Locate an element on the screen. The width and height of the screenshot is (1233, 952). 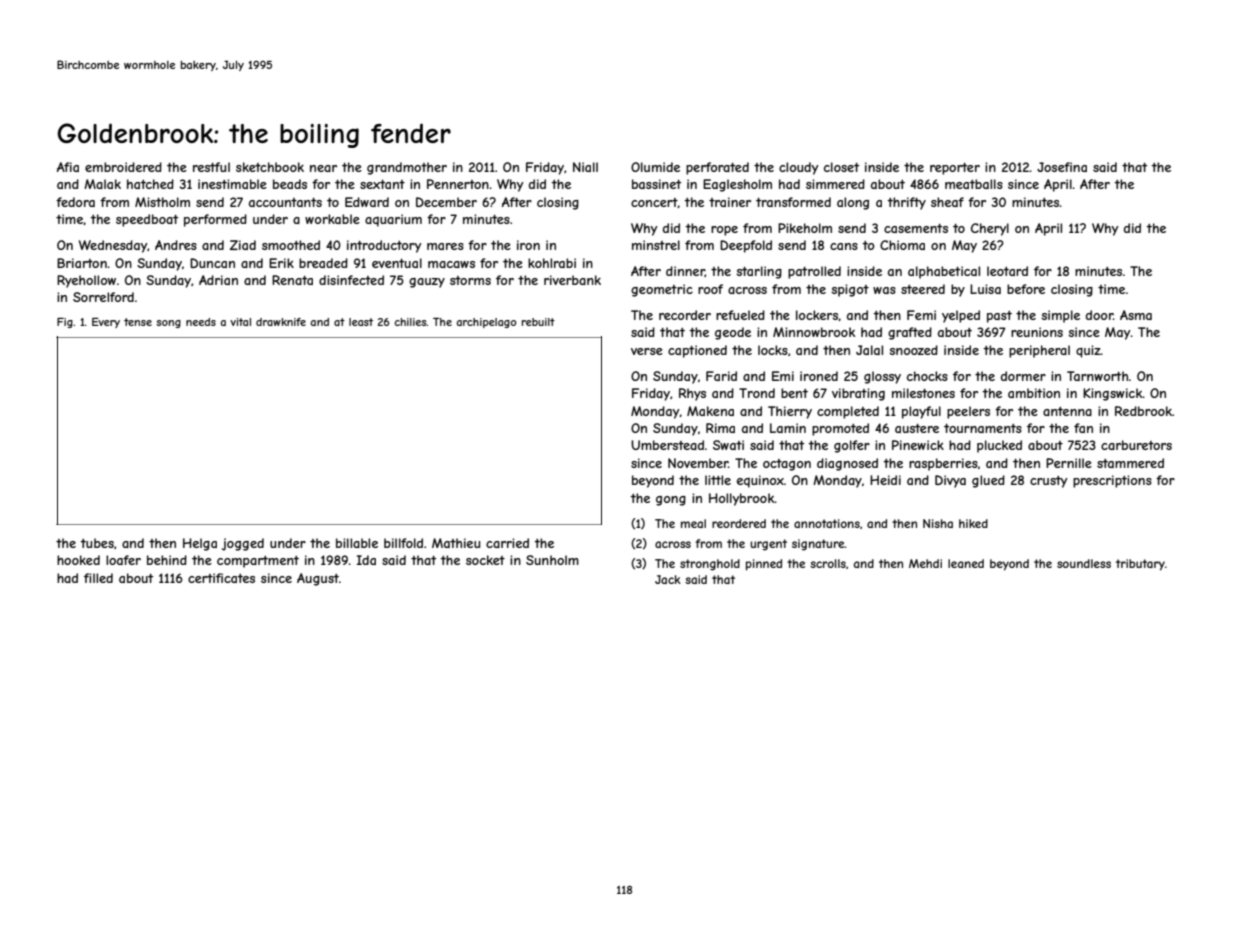
snoozed is located at coordinates (913, 350).
